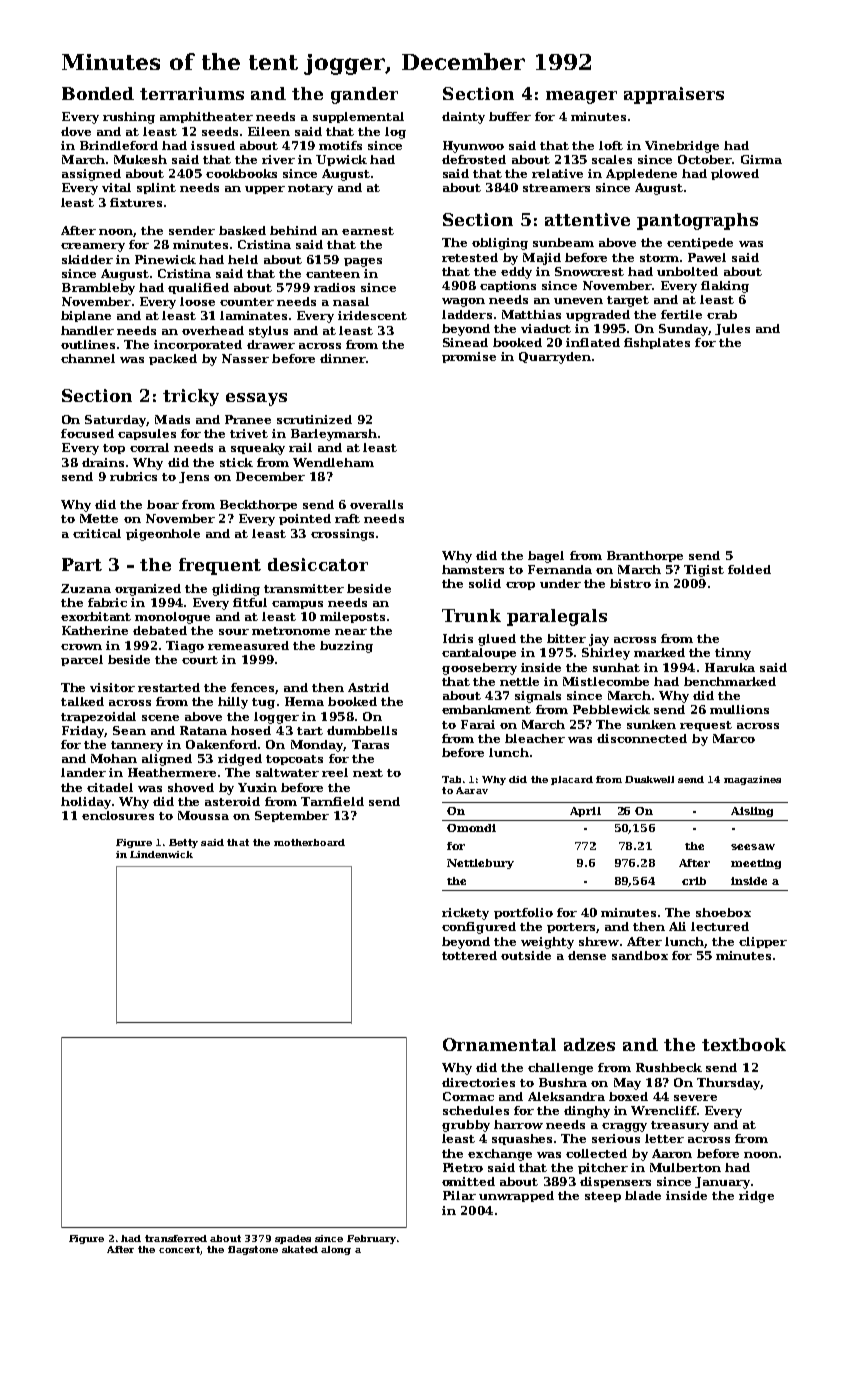 Image resolution: width=849 pixels, height=1400 pixels. I want to click on sunbeam, so click(563, 242).
